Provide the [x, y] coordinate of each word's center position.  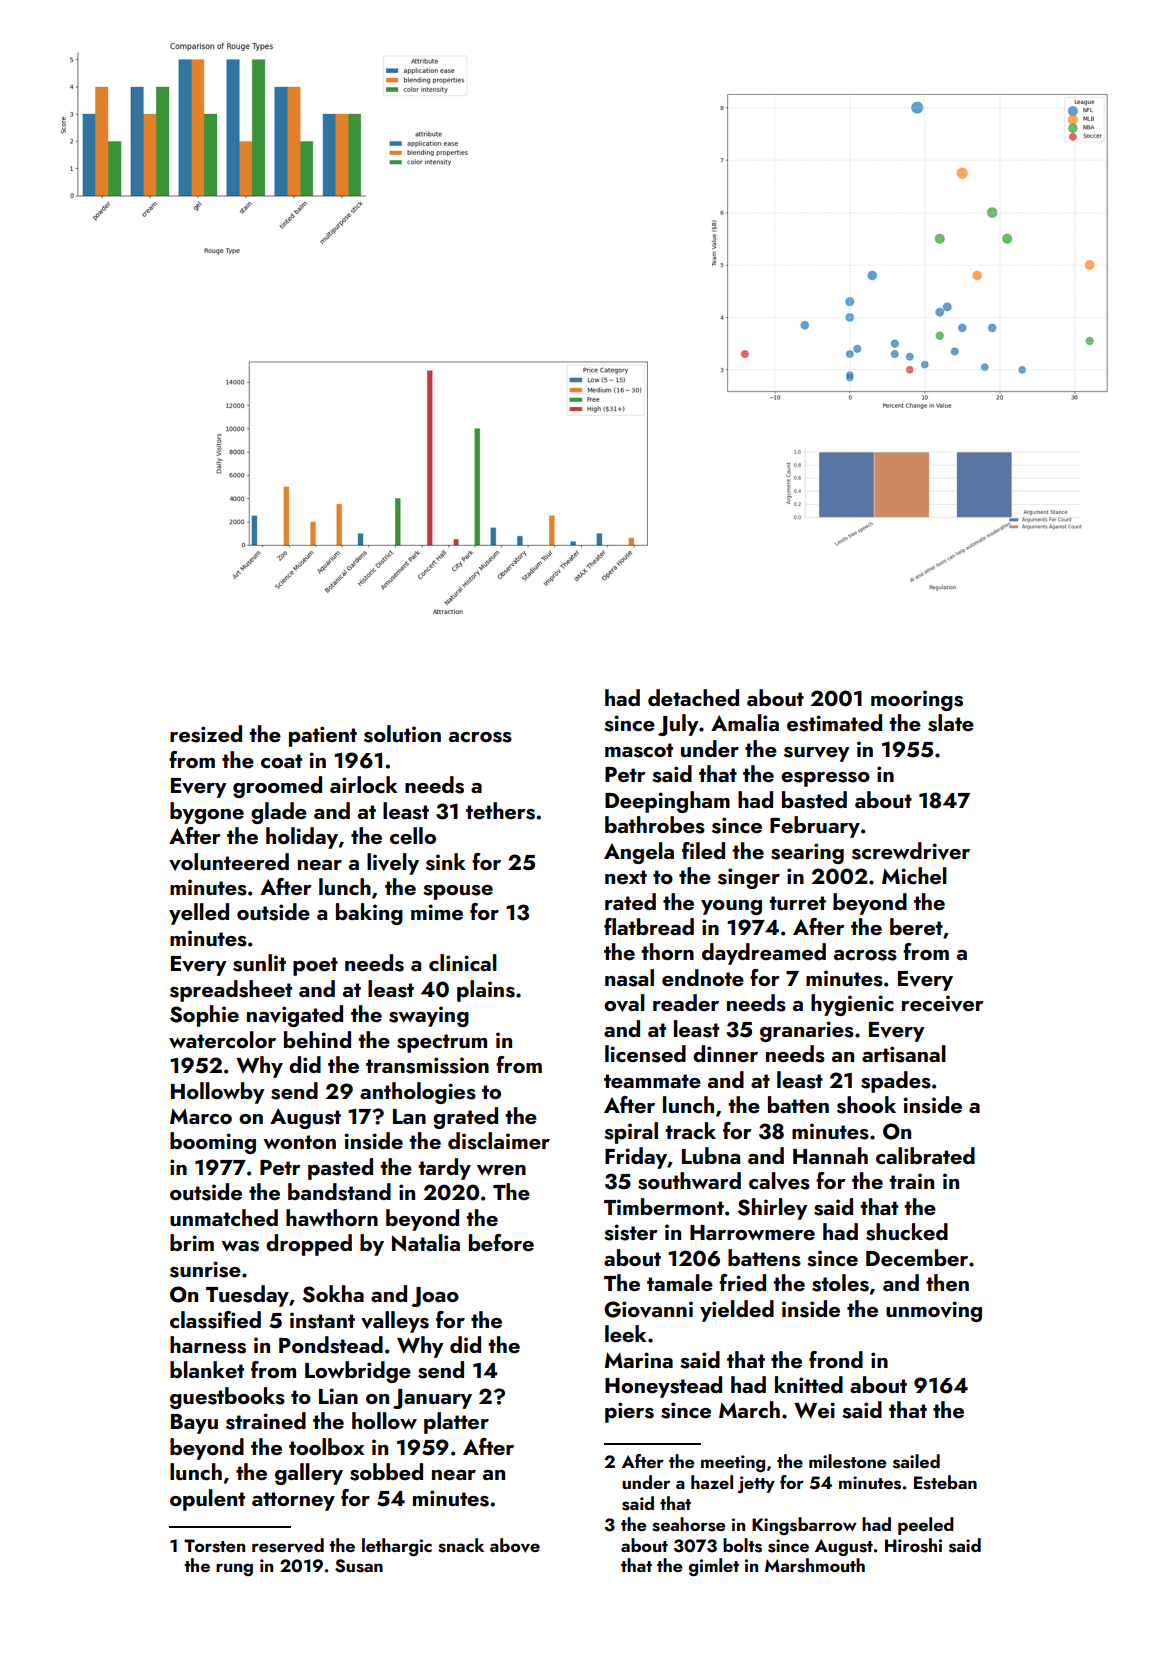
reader [686, 1002]
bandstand [339, 1192]
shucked [907, 1232]
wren [501, 1170]
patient [323, 736]
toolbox [326, 1446]
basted [814, 800]
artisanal [904, 1054]
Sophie [204, 1016]
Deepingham [667, 802]
